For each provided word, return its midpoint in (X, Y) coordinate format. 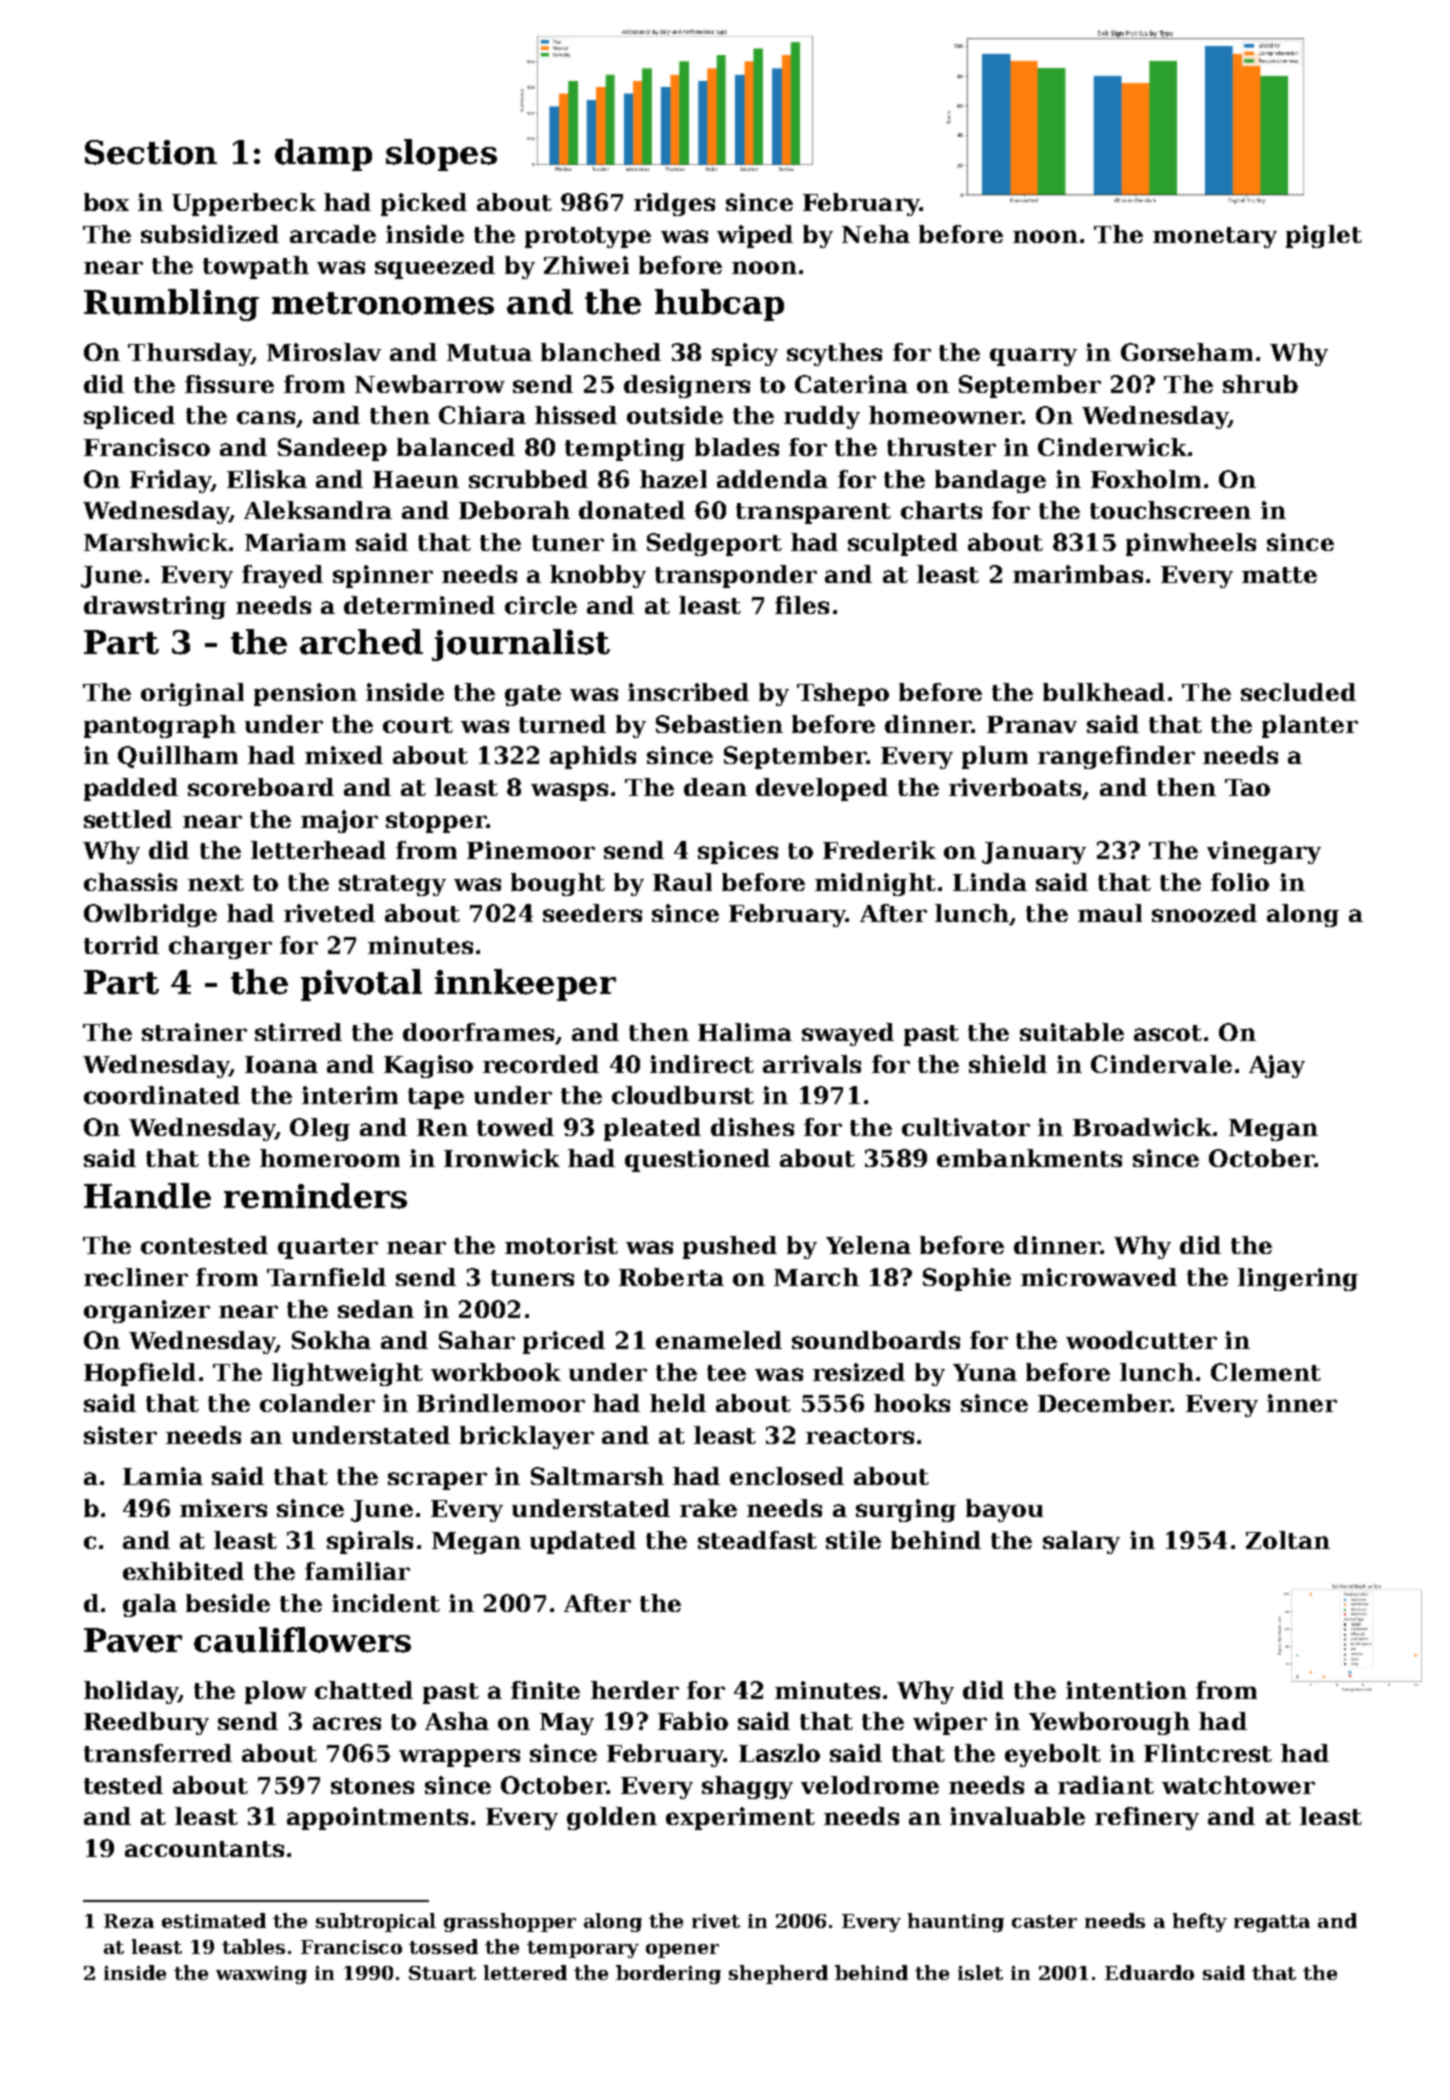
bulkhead (1104, 692)
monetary (1215, 237)
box (106, 202)
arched (361, 642)
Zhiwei (586, 265)
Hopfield (140, 1374)
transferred (158, 1753)
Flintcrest (1208, 1753)
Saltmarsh (597, 1476)
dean (715, 787)
